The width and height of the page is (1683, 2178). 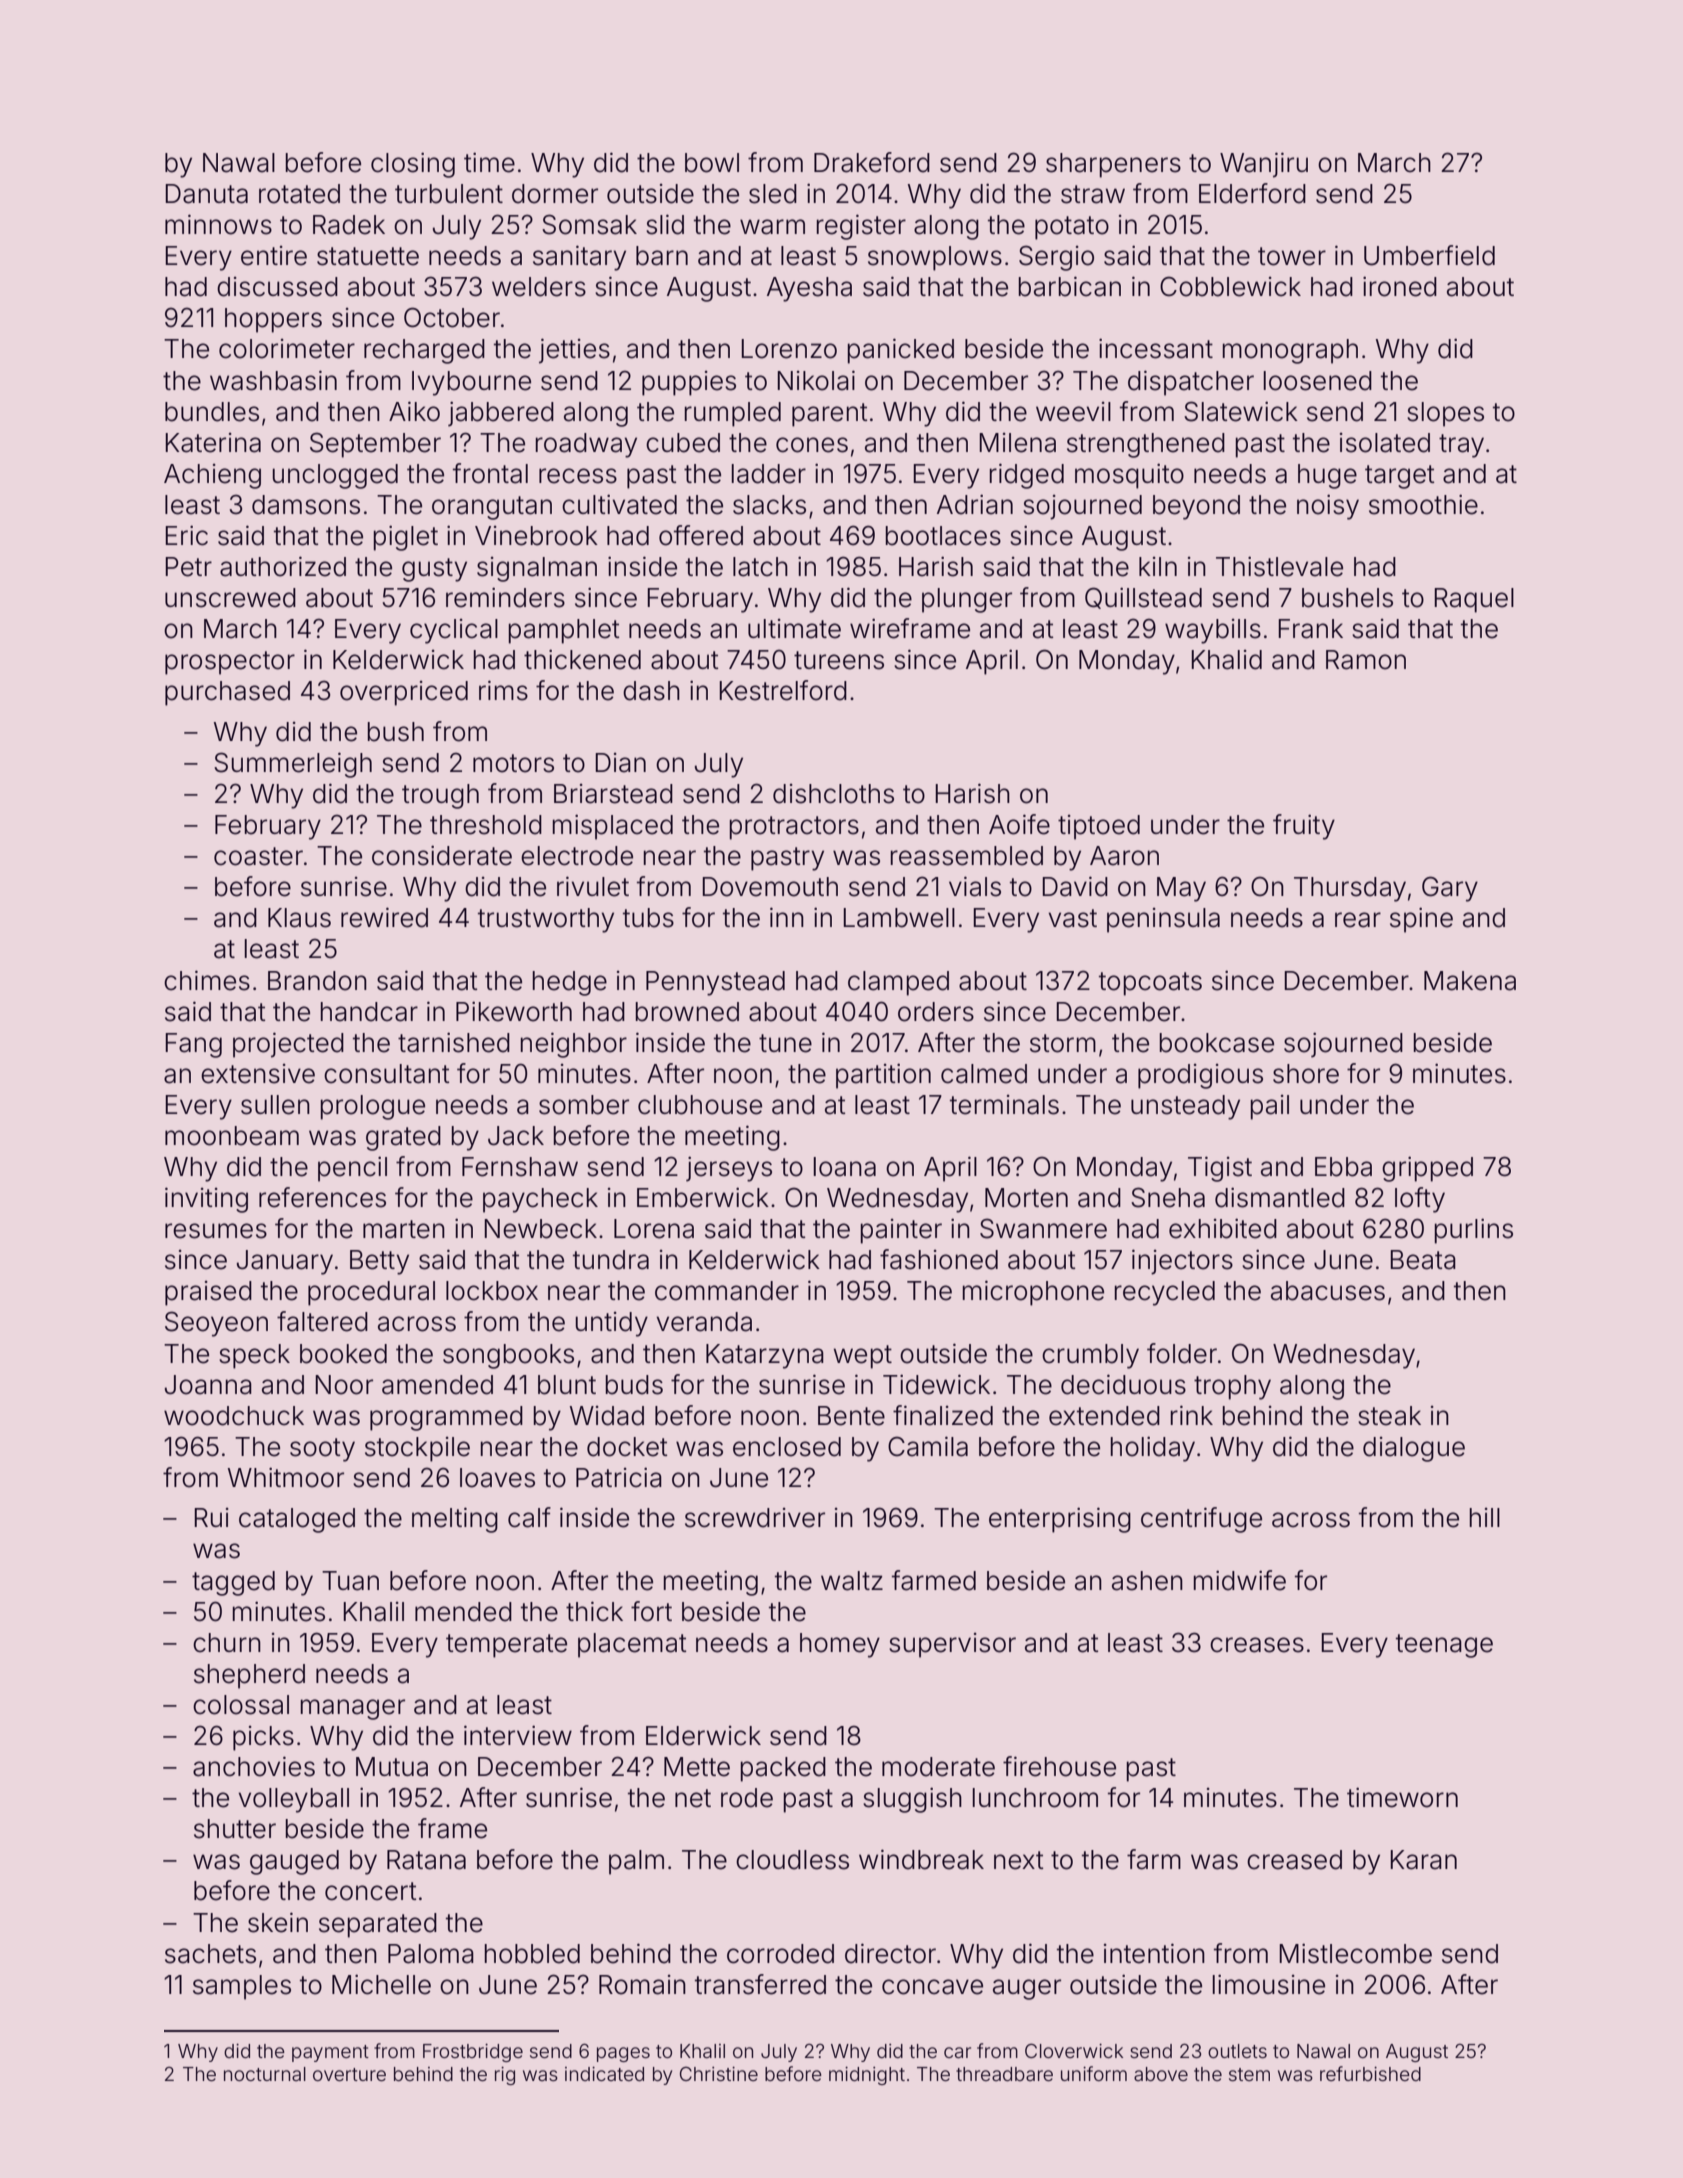 I want to click on Umberfield, so click(x=1429, y=255).
